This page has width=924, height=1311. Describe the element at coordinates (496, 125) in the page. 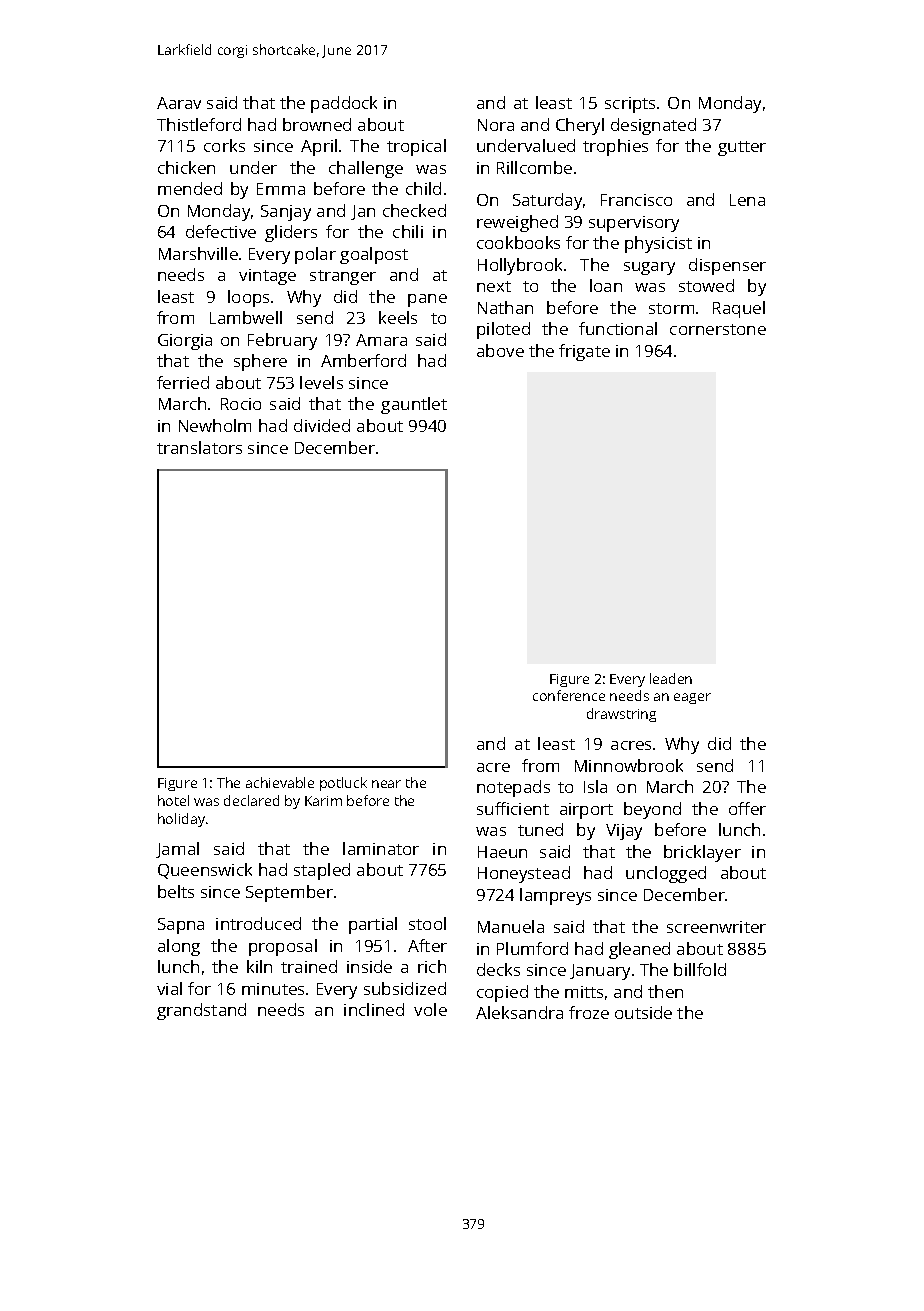

I see `Nora` at that location.
